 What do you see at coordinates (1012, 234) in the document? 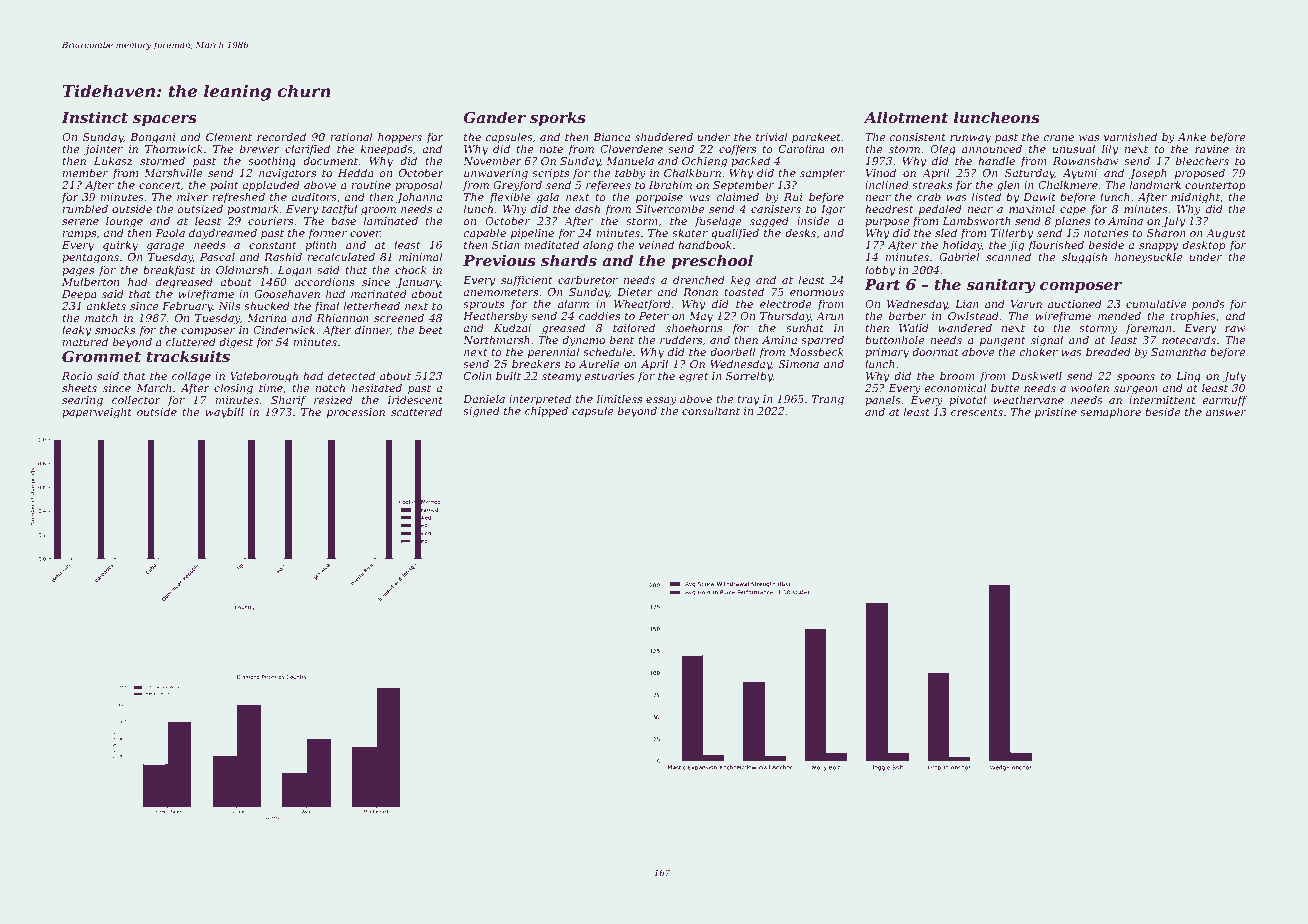
I see `Tillerby` at bounding box center [1012, 234].
